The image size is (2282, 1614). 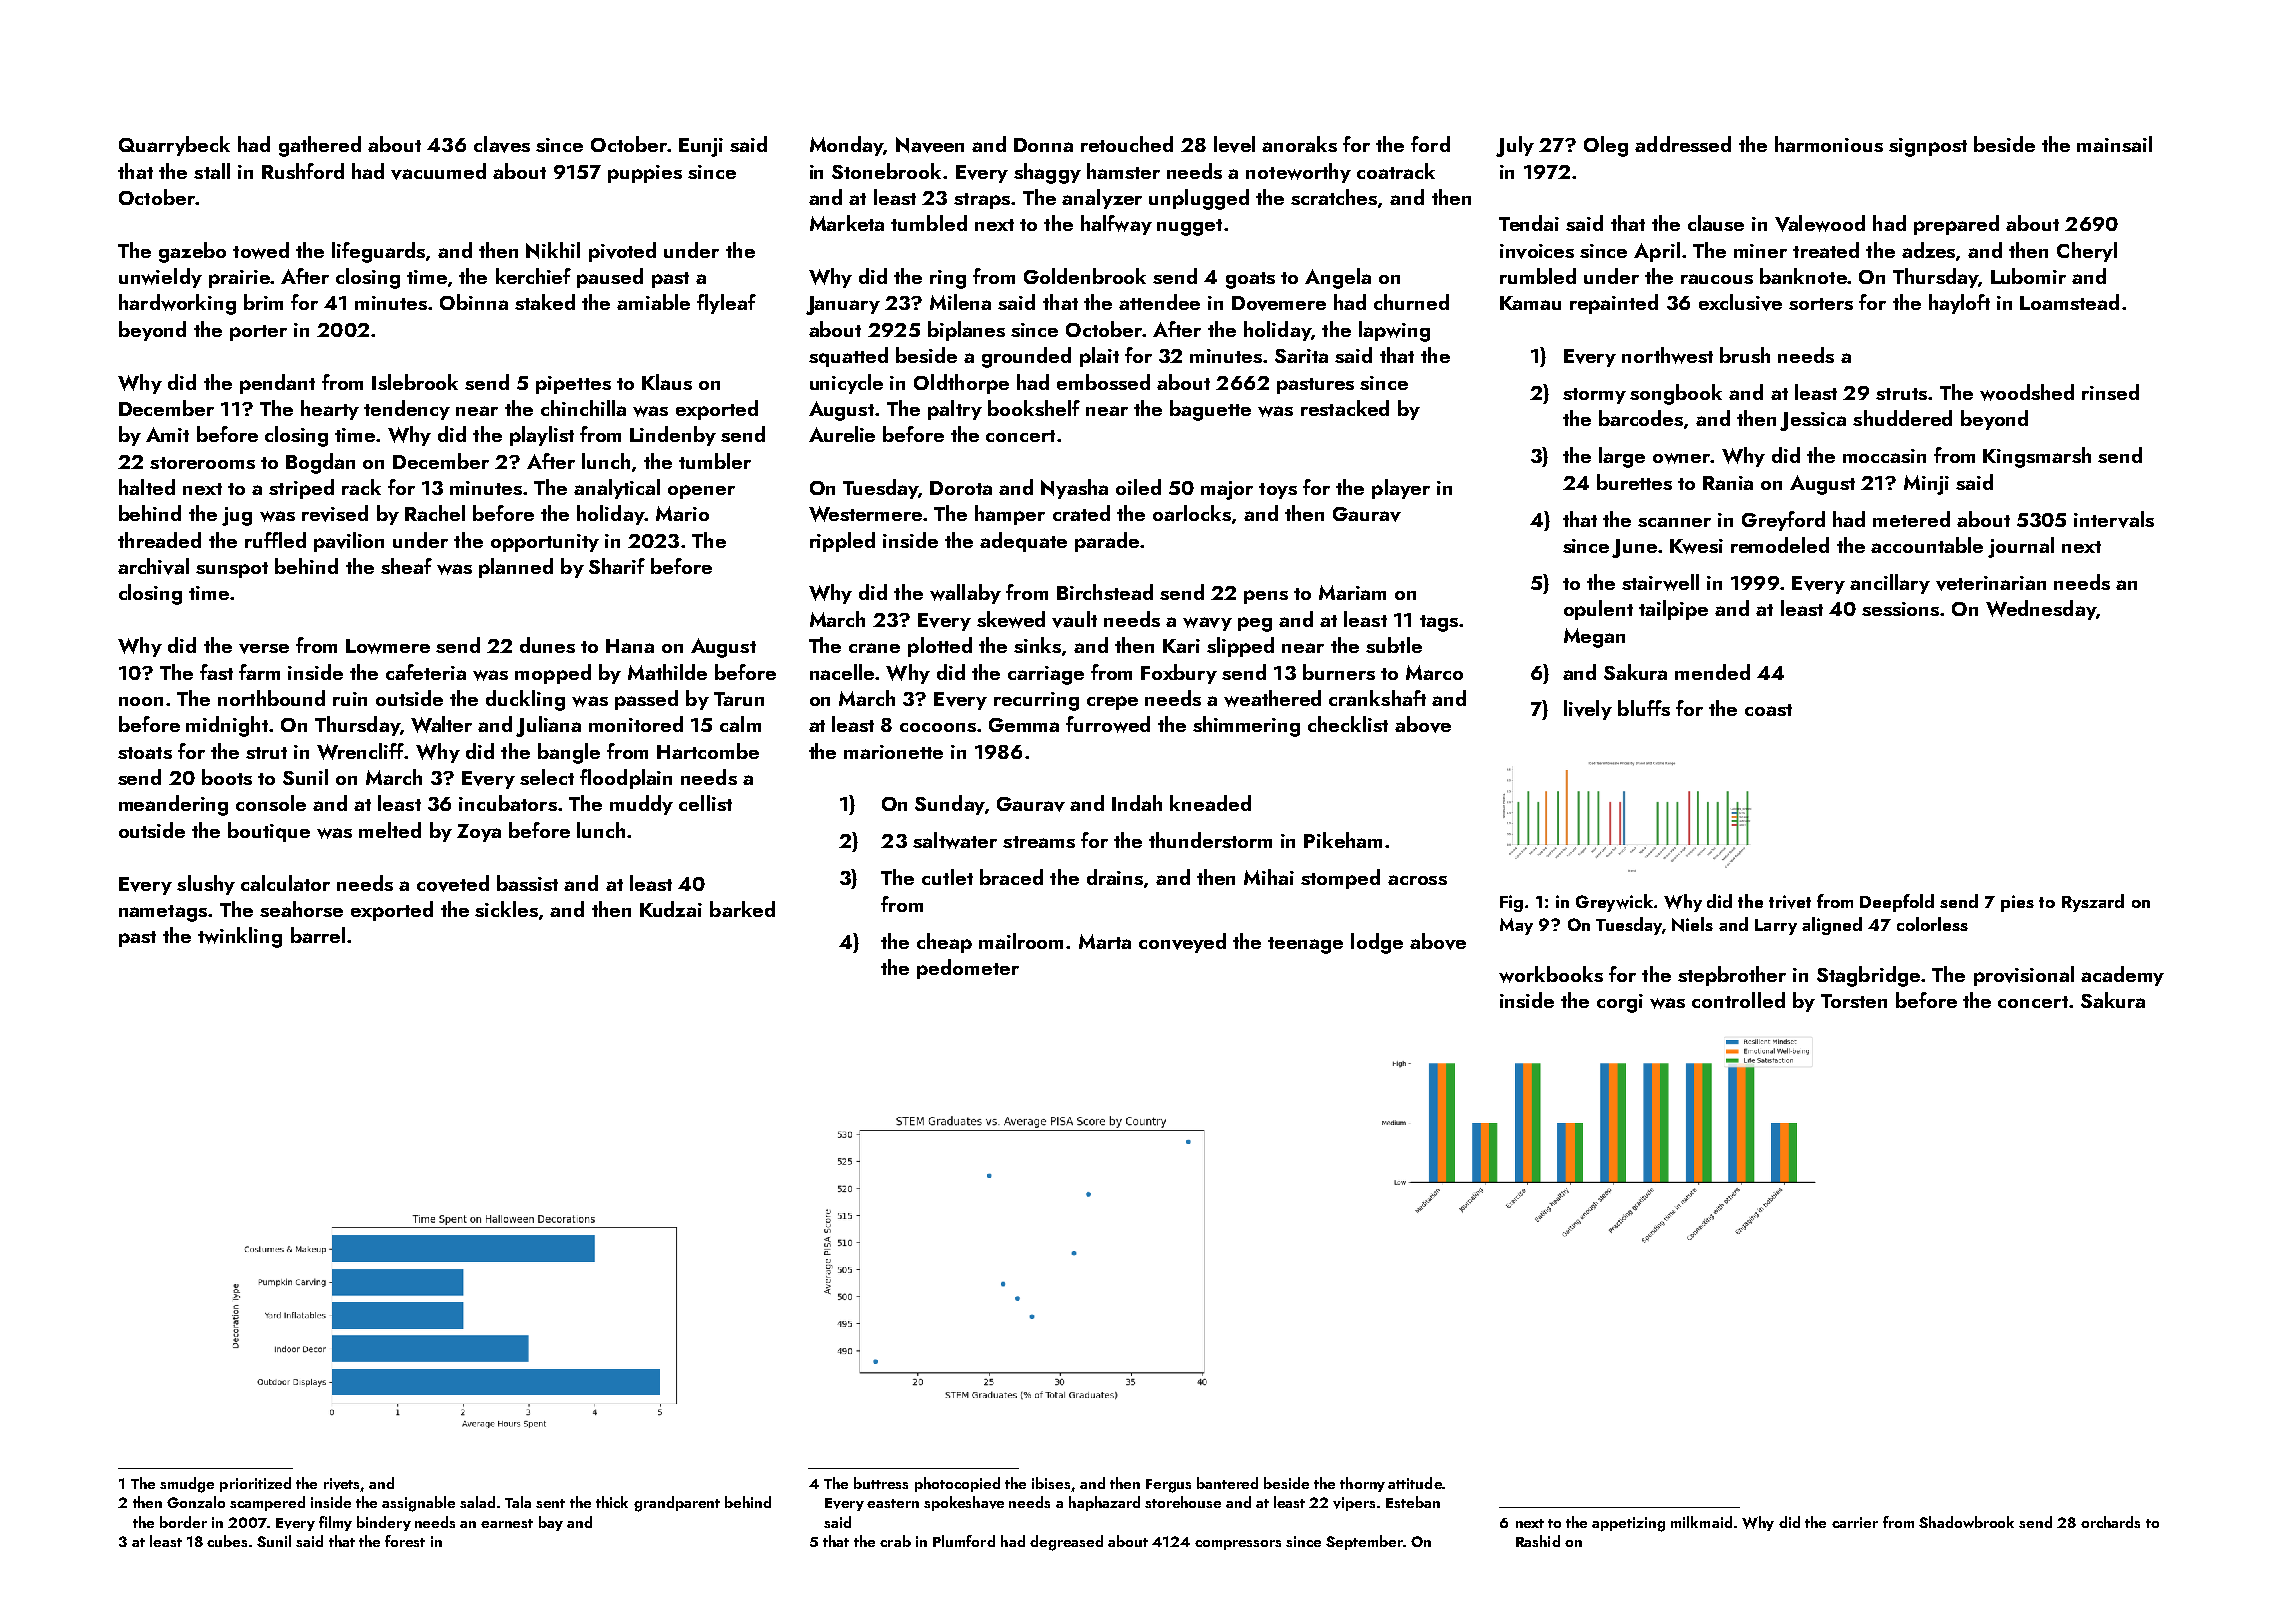 What do you see at coordinates (506, 909) in the page?
I see `sickles` at bounding box center [506, 909].
